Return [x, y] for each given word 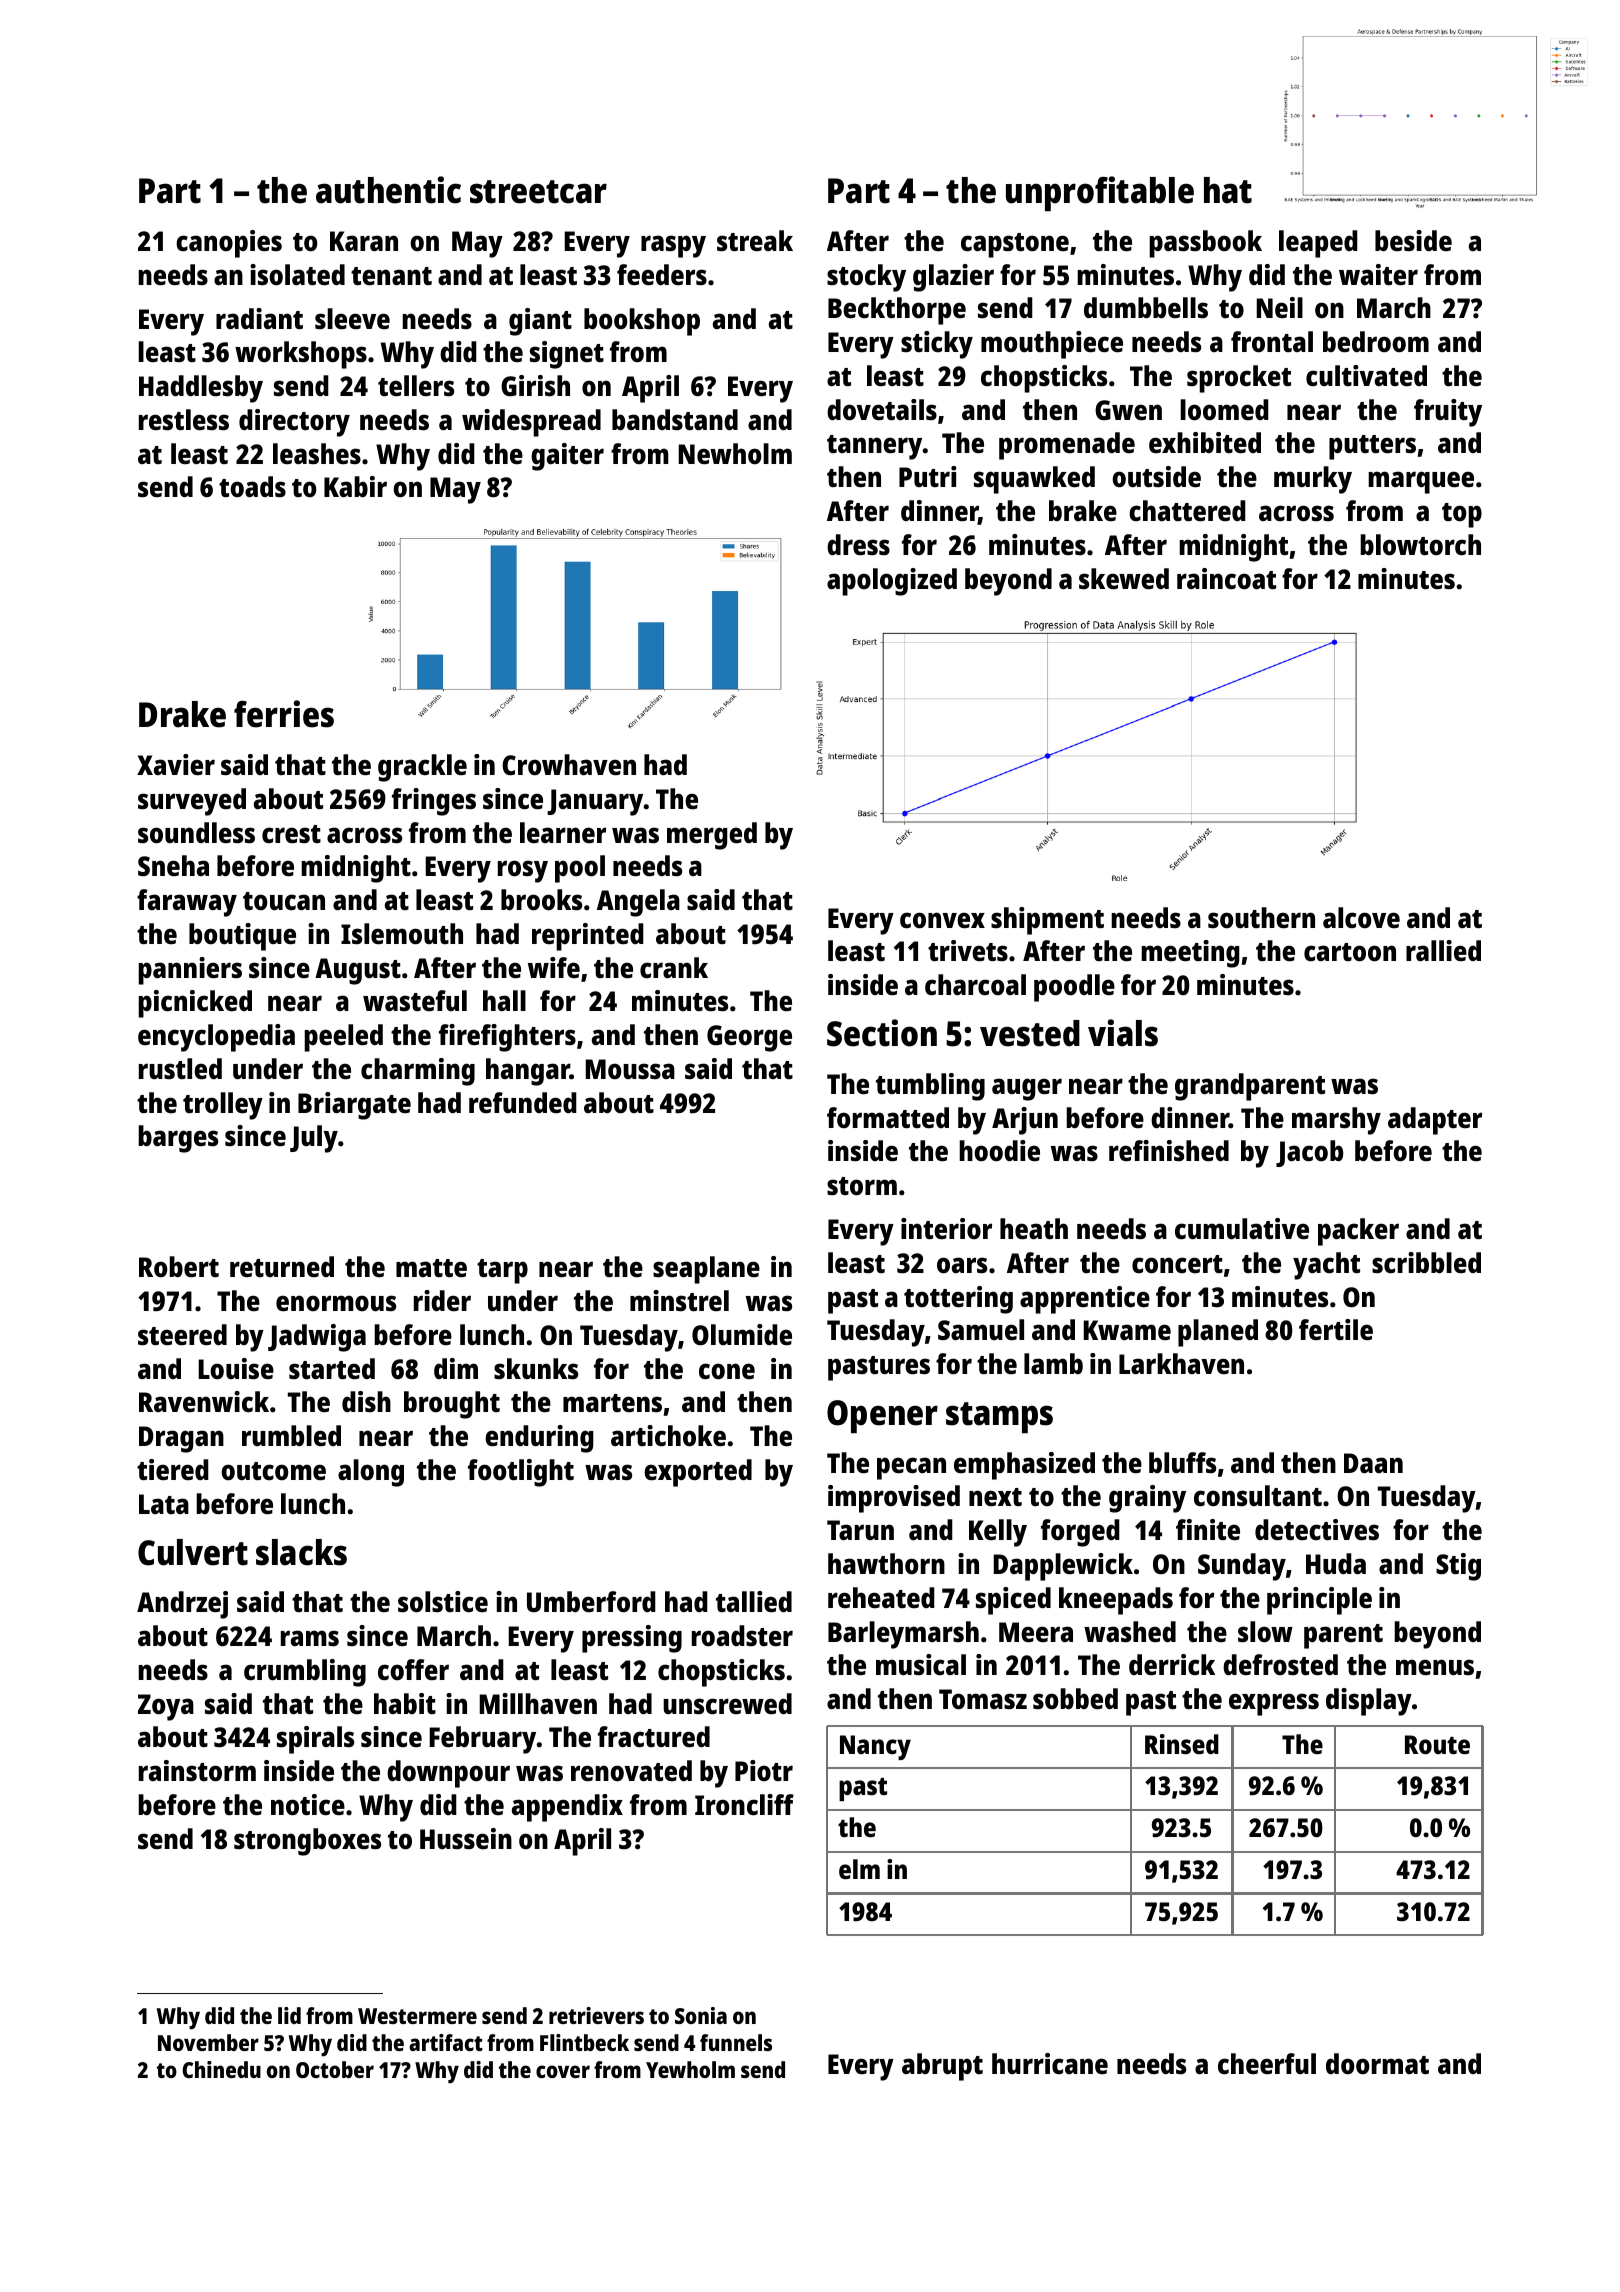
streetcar [538, 192]
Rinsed [1182, 1744]
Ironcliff [744, 1804]
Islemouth [402, 934]
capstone [1015, 245]
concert [1177, 1264]
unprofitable [1100, 193]
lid [289, 2015]
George [749, 1038]
